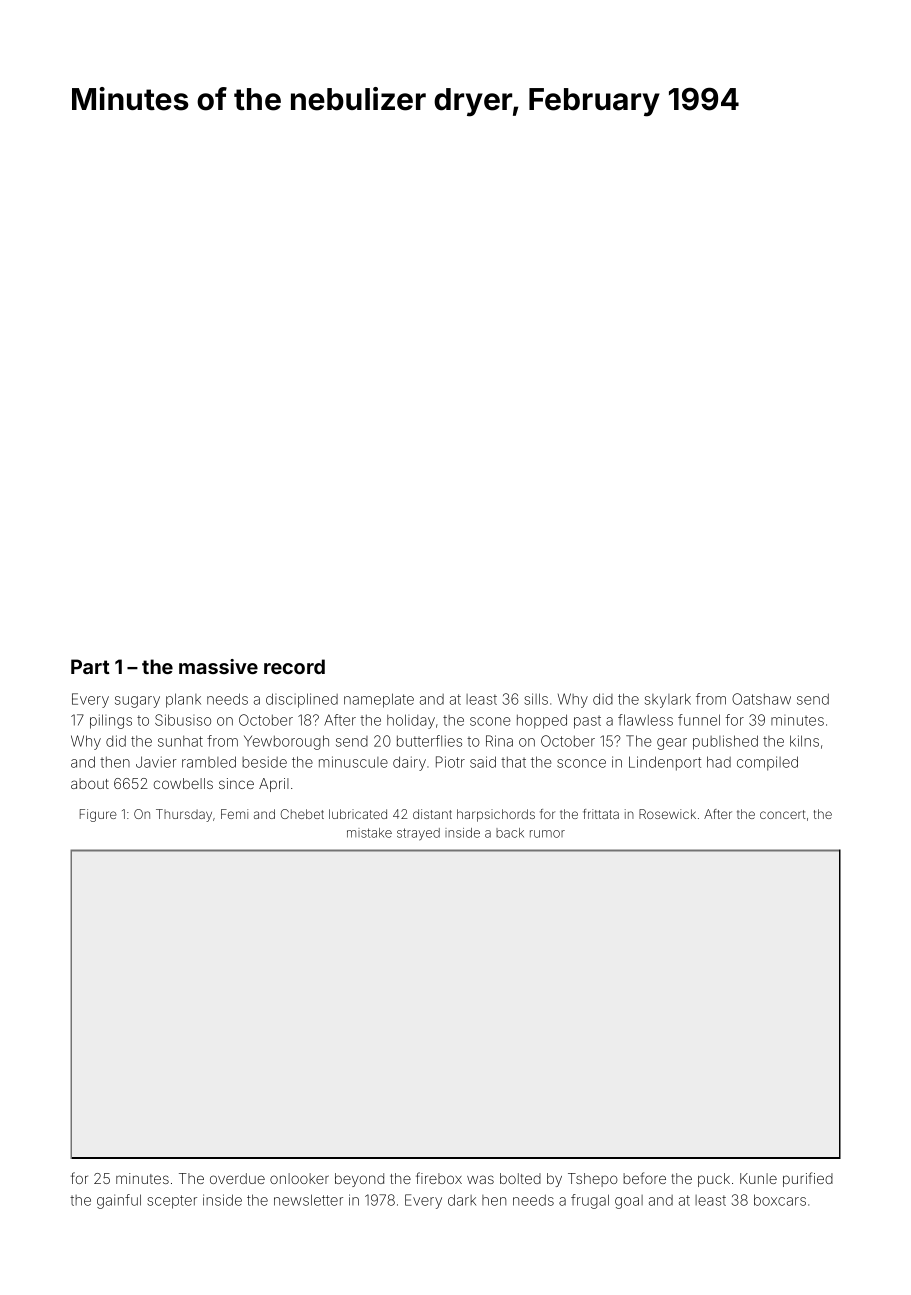 The image size is (911, 1295). I want to click on butterflies, so click(429, 741).
